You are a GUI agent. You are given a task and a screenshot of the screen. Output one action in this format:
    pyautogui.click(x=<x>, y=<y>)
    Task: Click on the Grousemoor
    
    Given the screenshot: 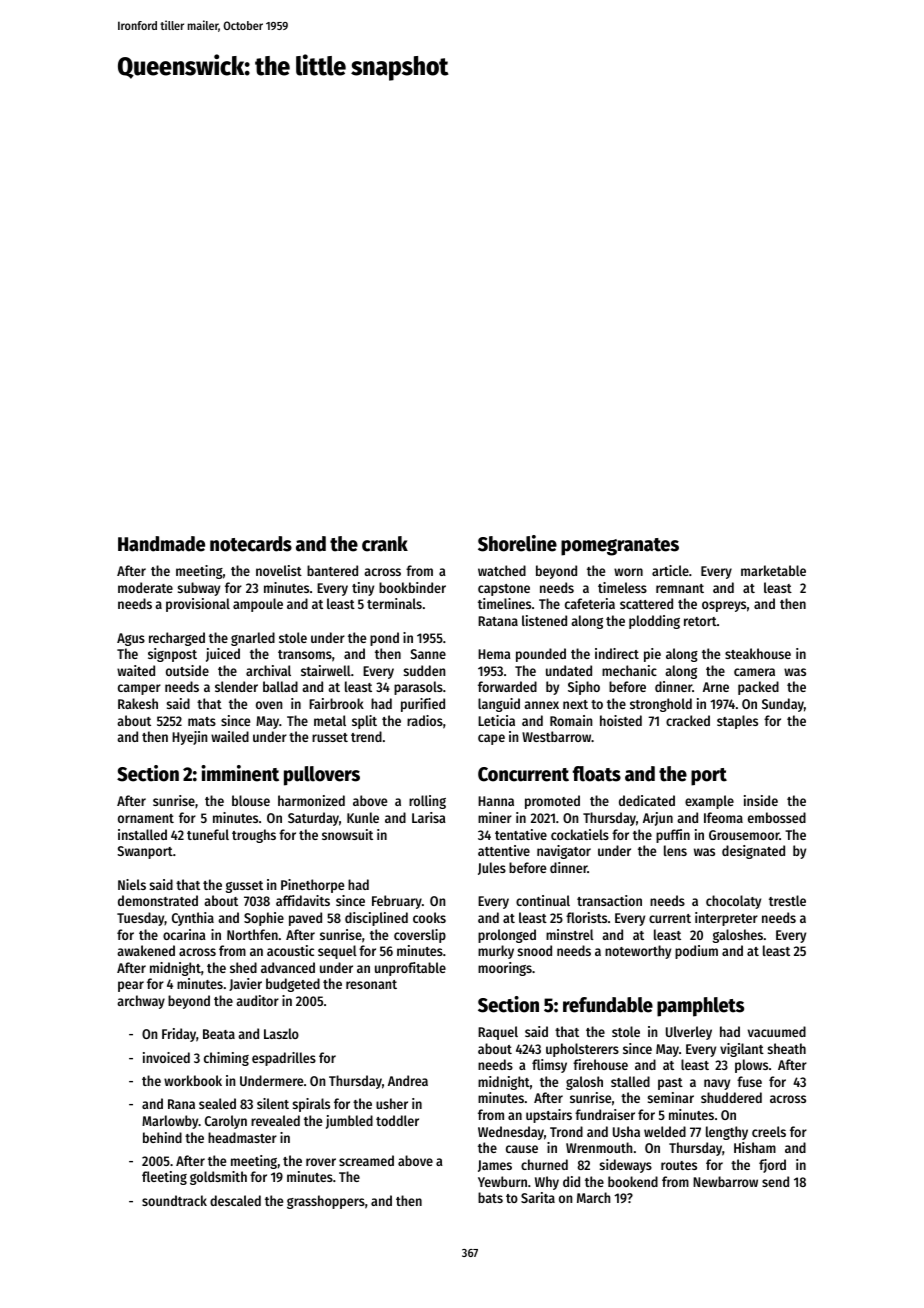 What is the action you would take?
    pyautogui.click(x=744, y=835)
